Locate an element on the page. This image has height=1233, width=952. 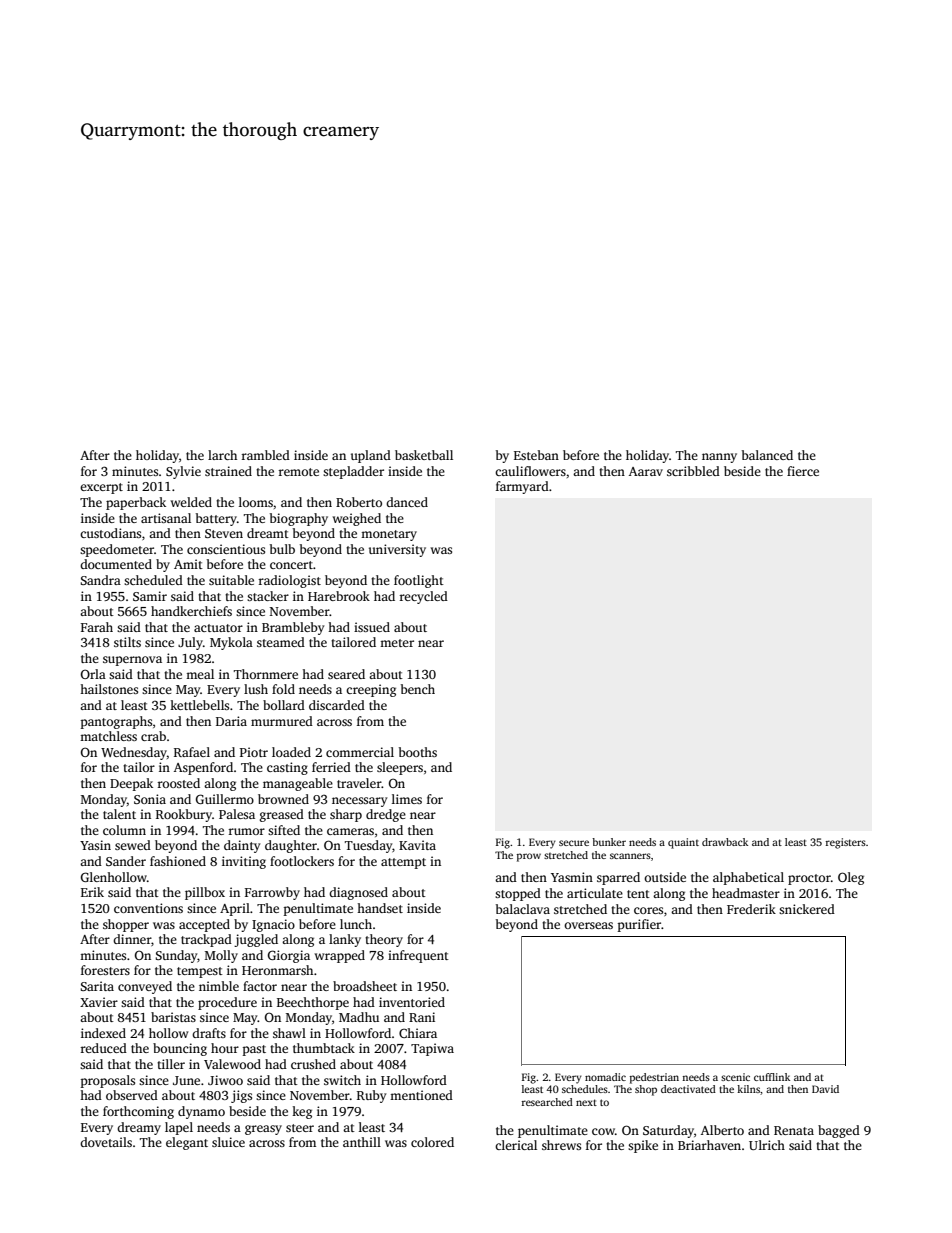
overseas is located at coordinates (588, 925).
